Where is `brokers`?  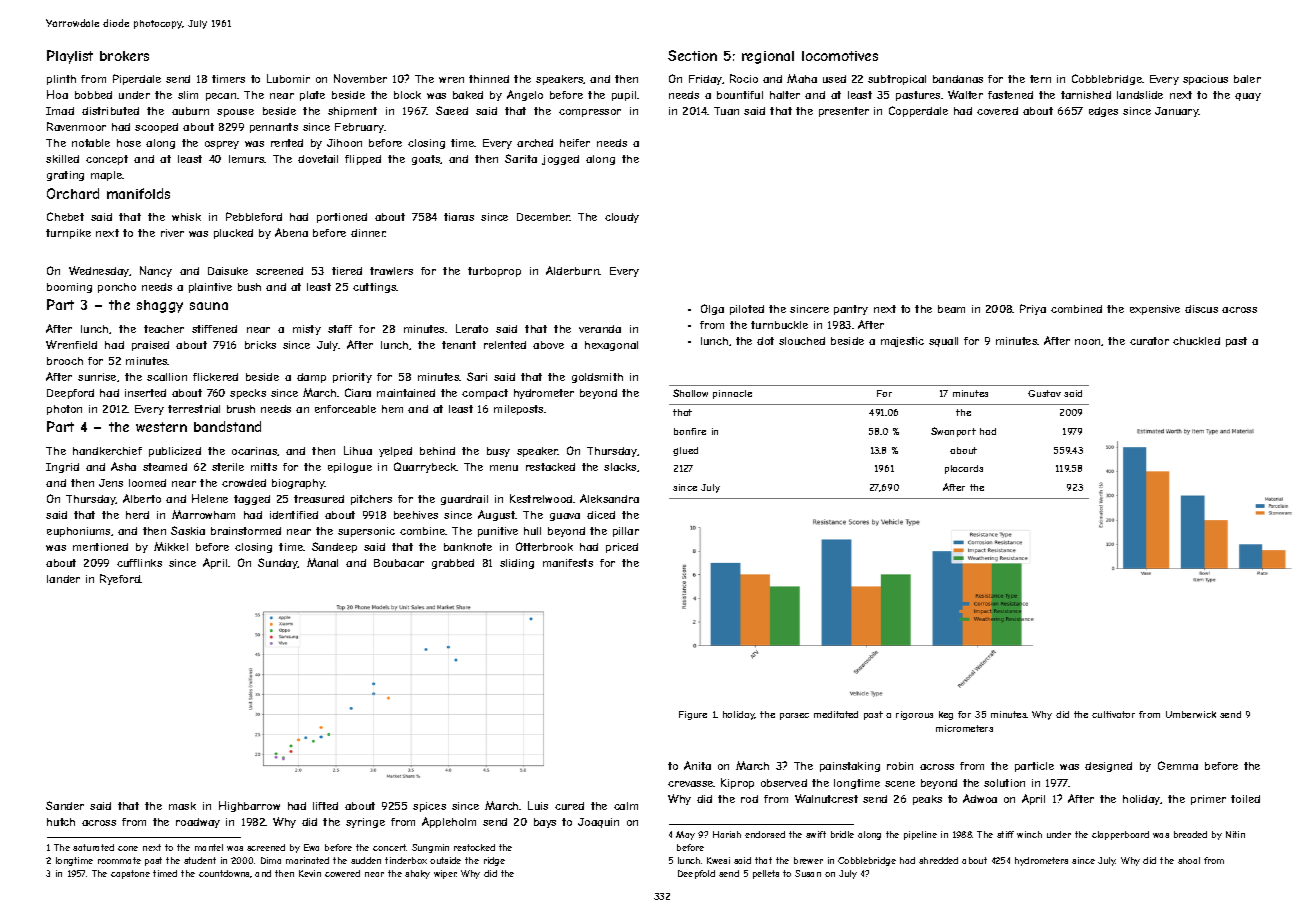
brokers is located at coordinates (124, 56).
